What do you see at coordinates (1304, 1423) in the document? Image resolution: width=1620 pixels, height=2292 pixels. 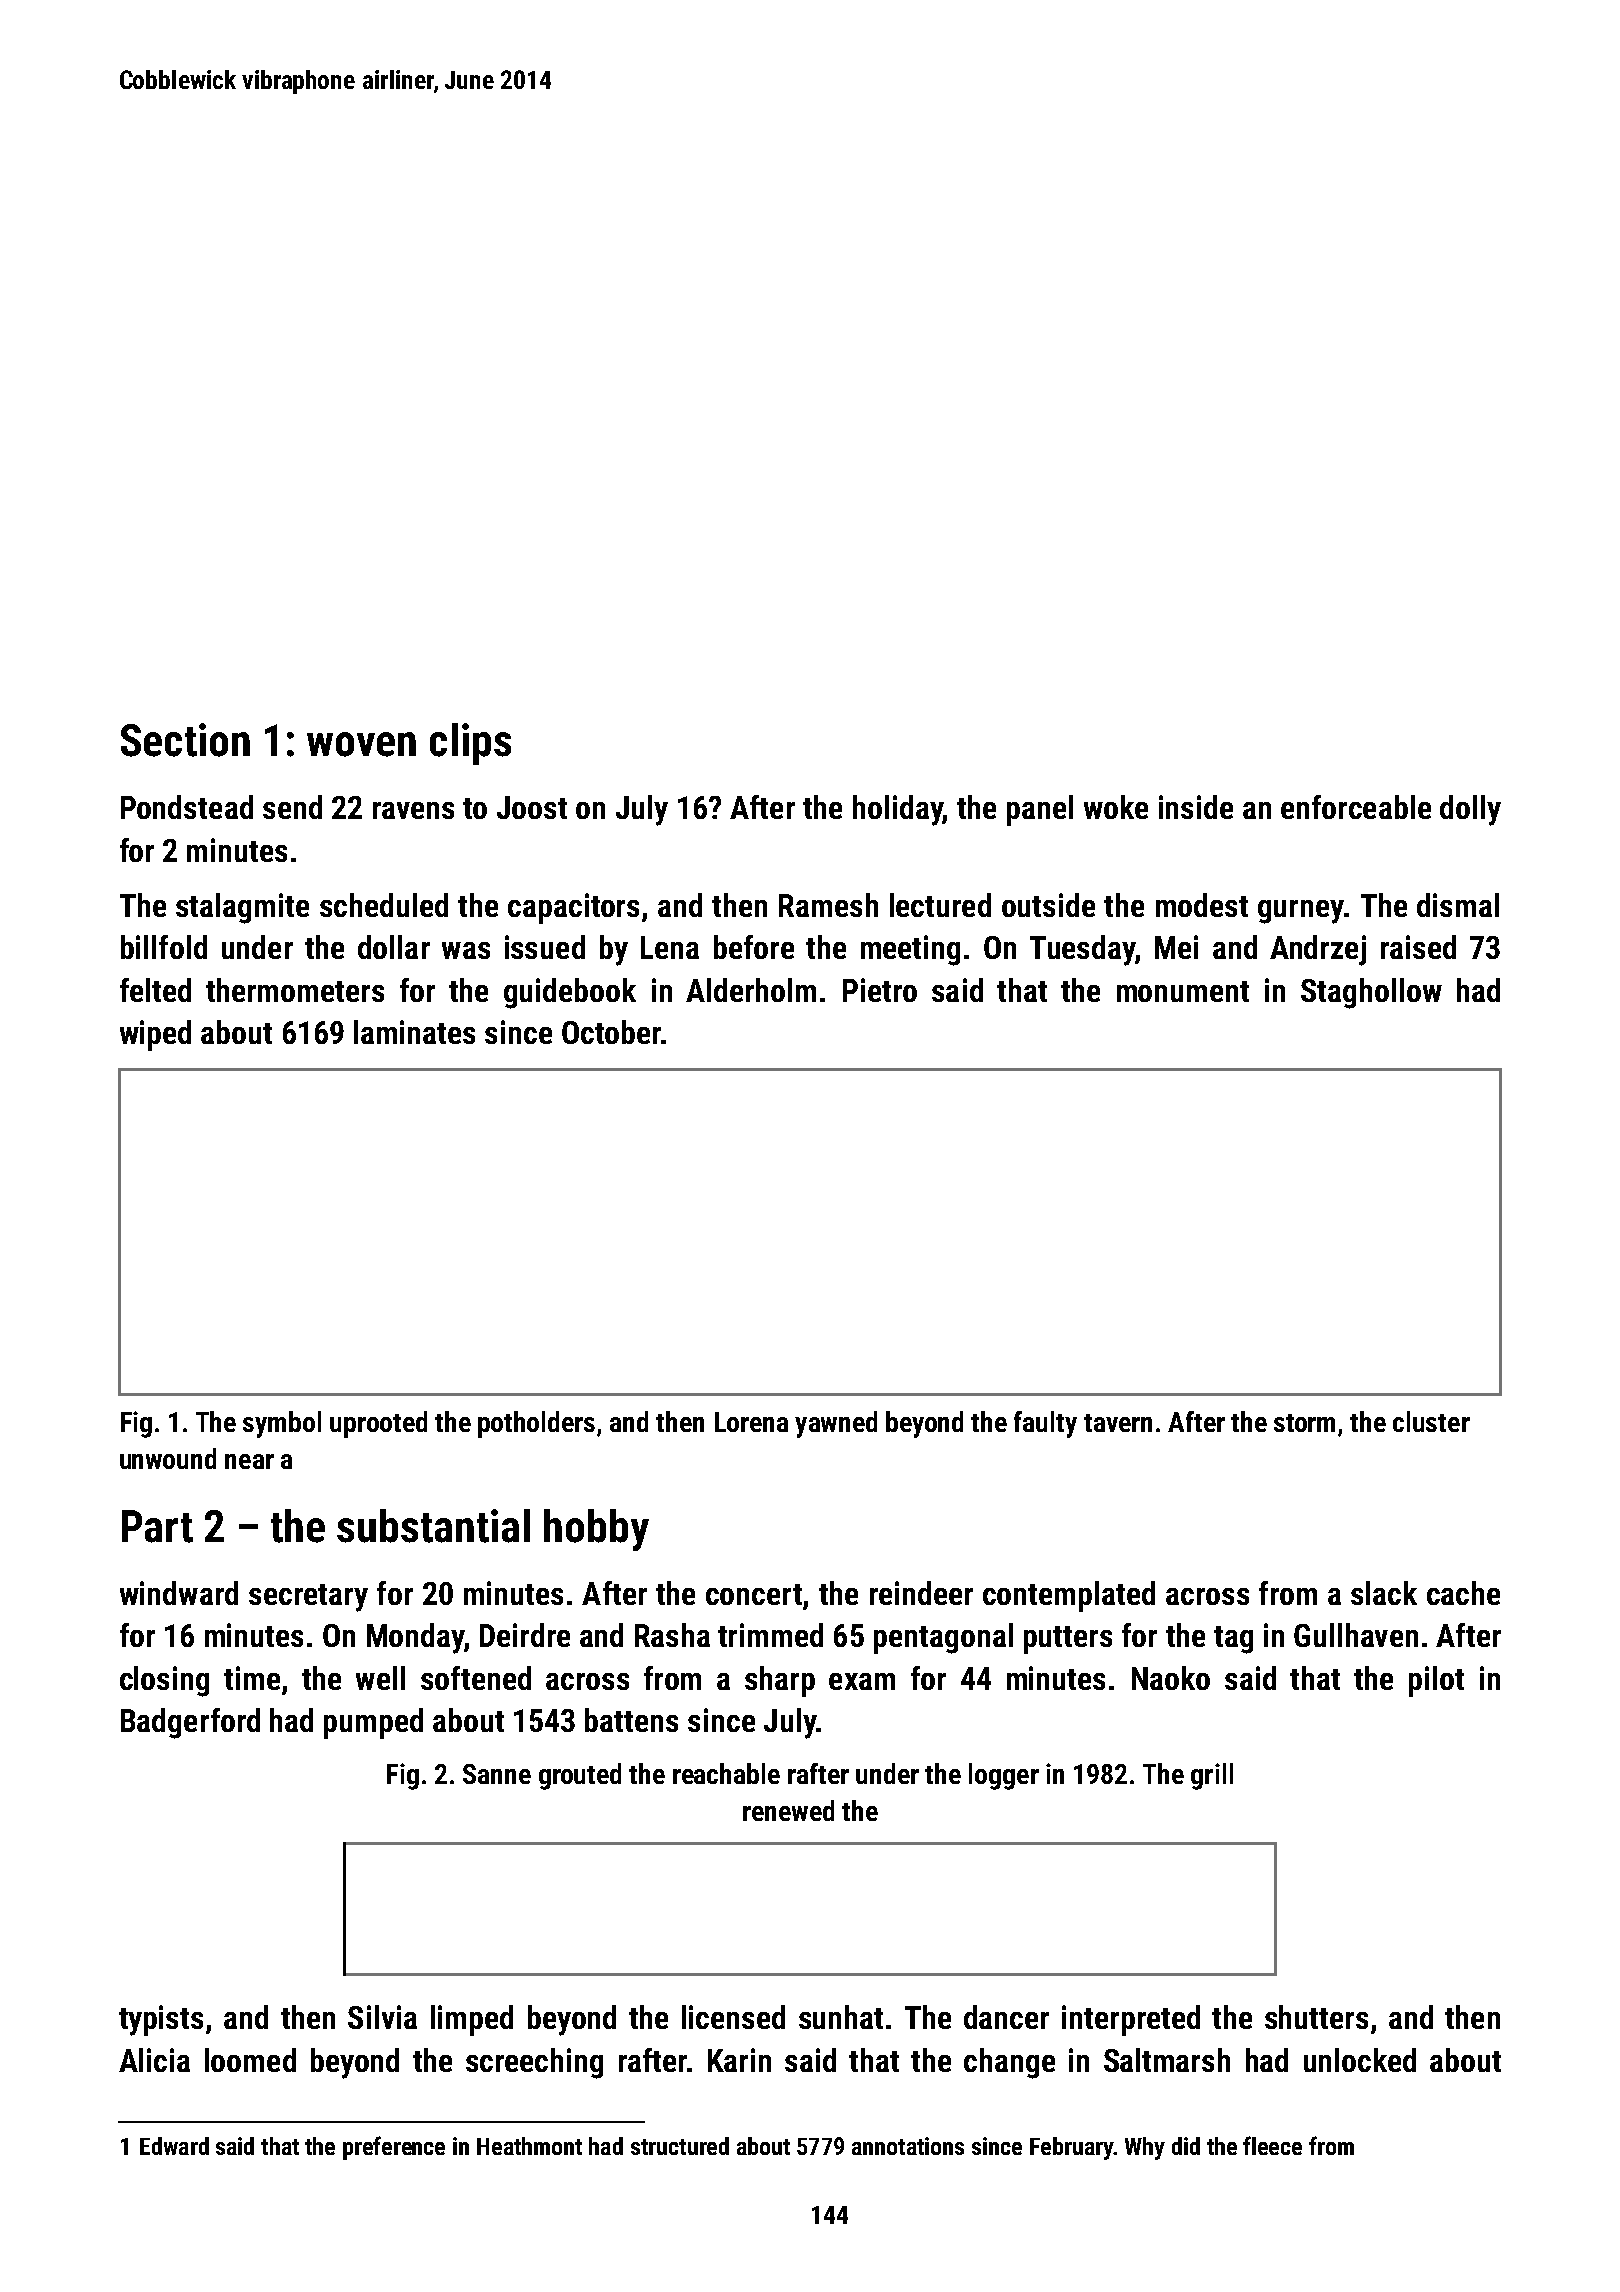 I see `storm` at bounding box center [1304, 1423].
